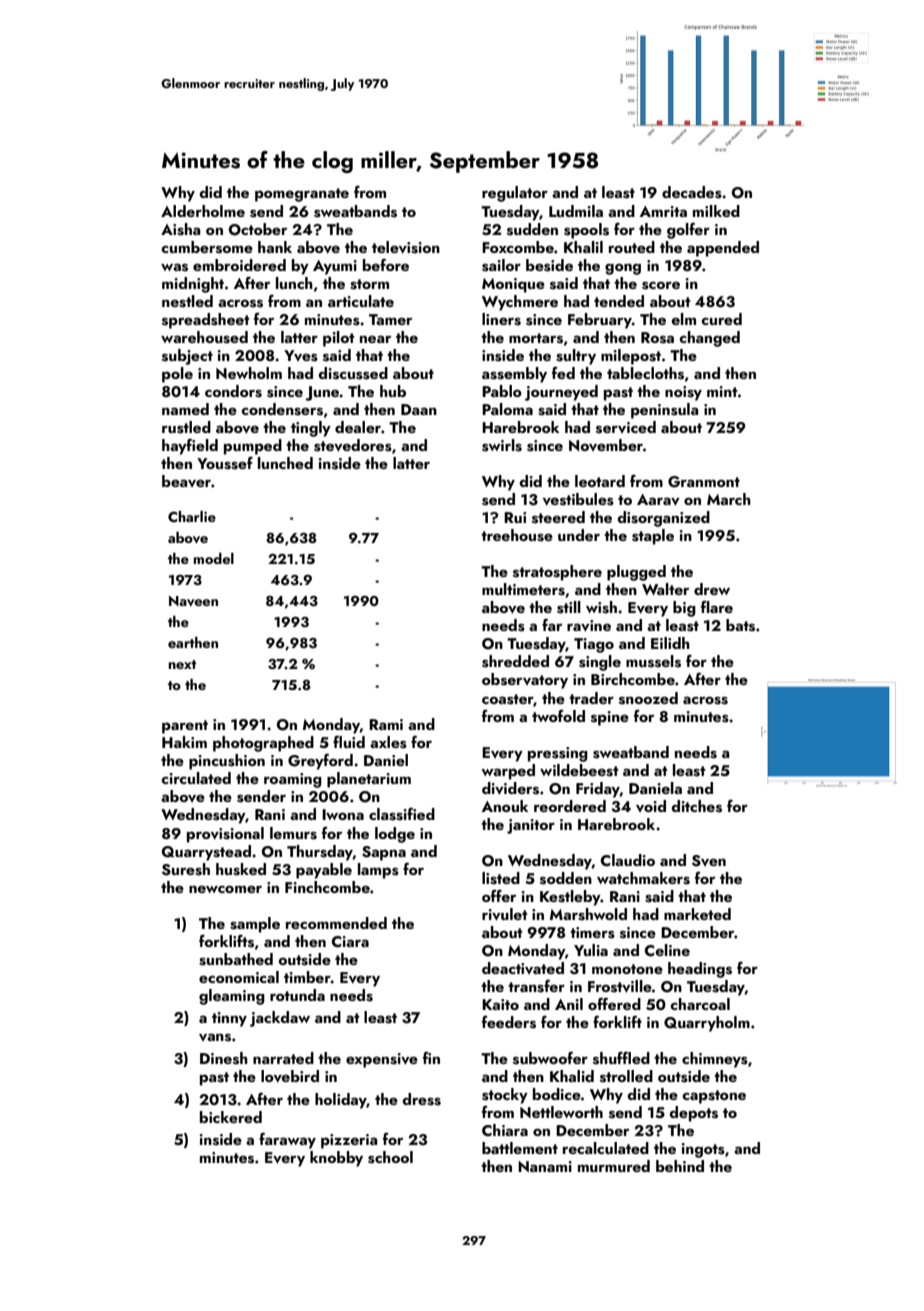  Describe the element at coordinates (327, 887) in the page. I see `Finchcombe` at that location.
